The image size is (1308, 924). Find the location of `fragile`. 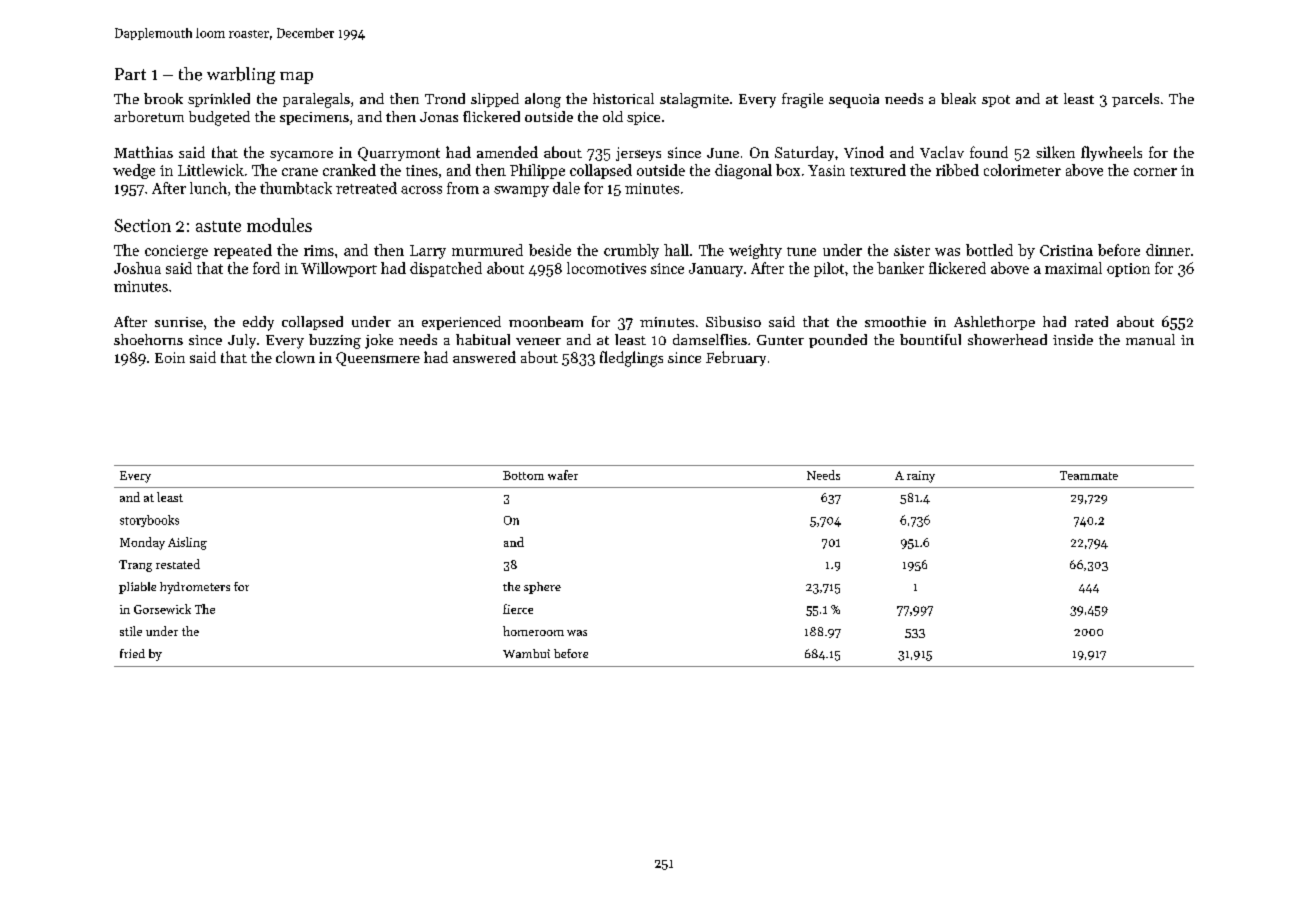

fragile is located at coordinates (802, 100).
